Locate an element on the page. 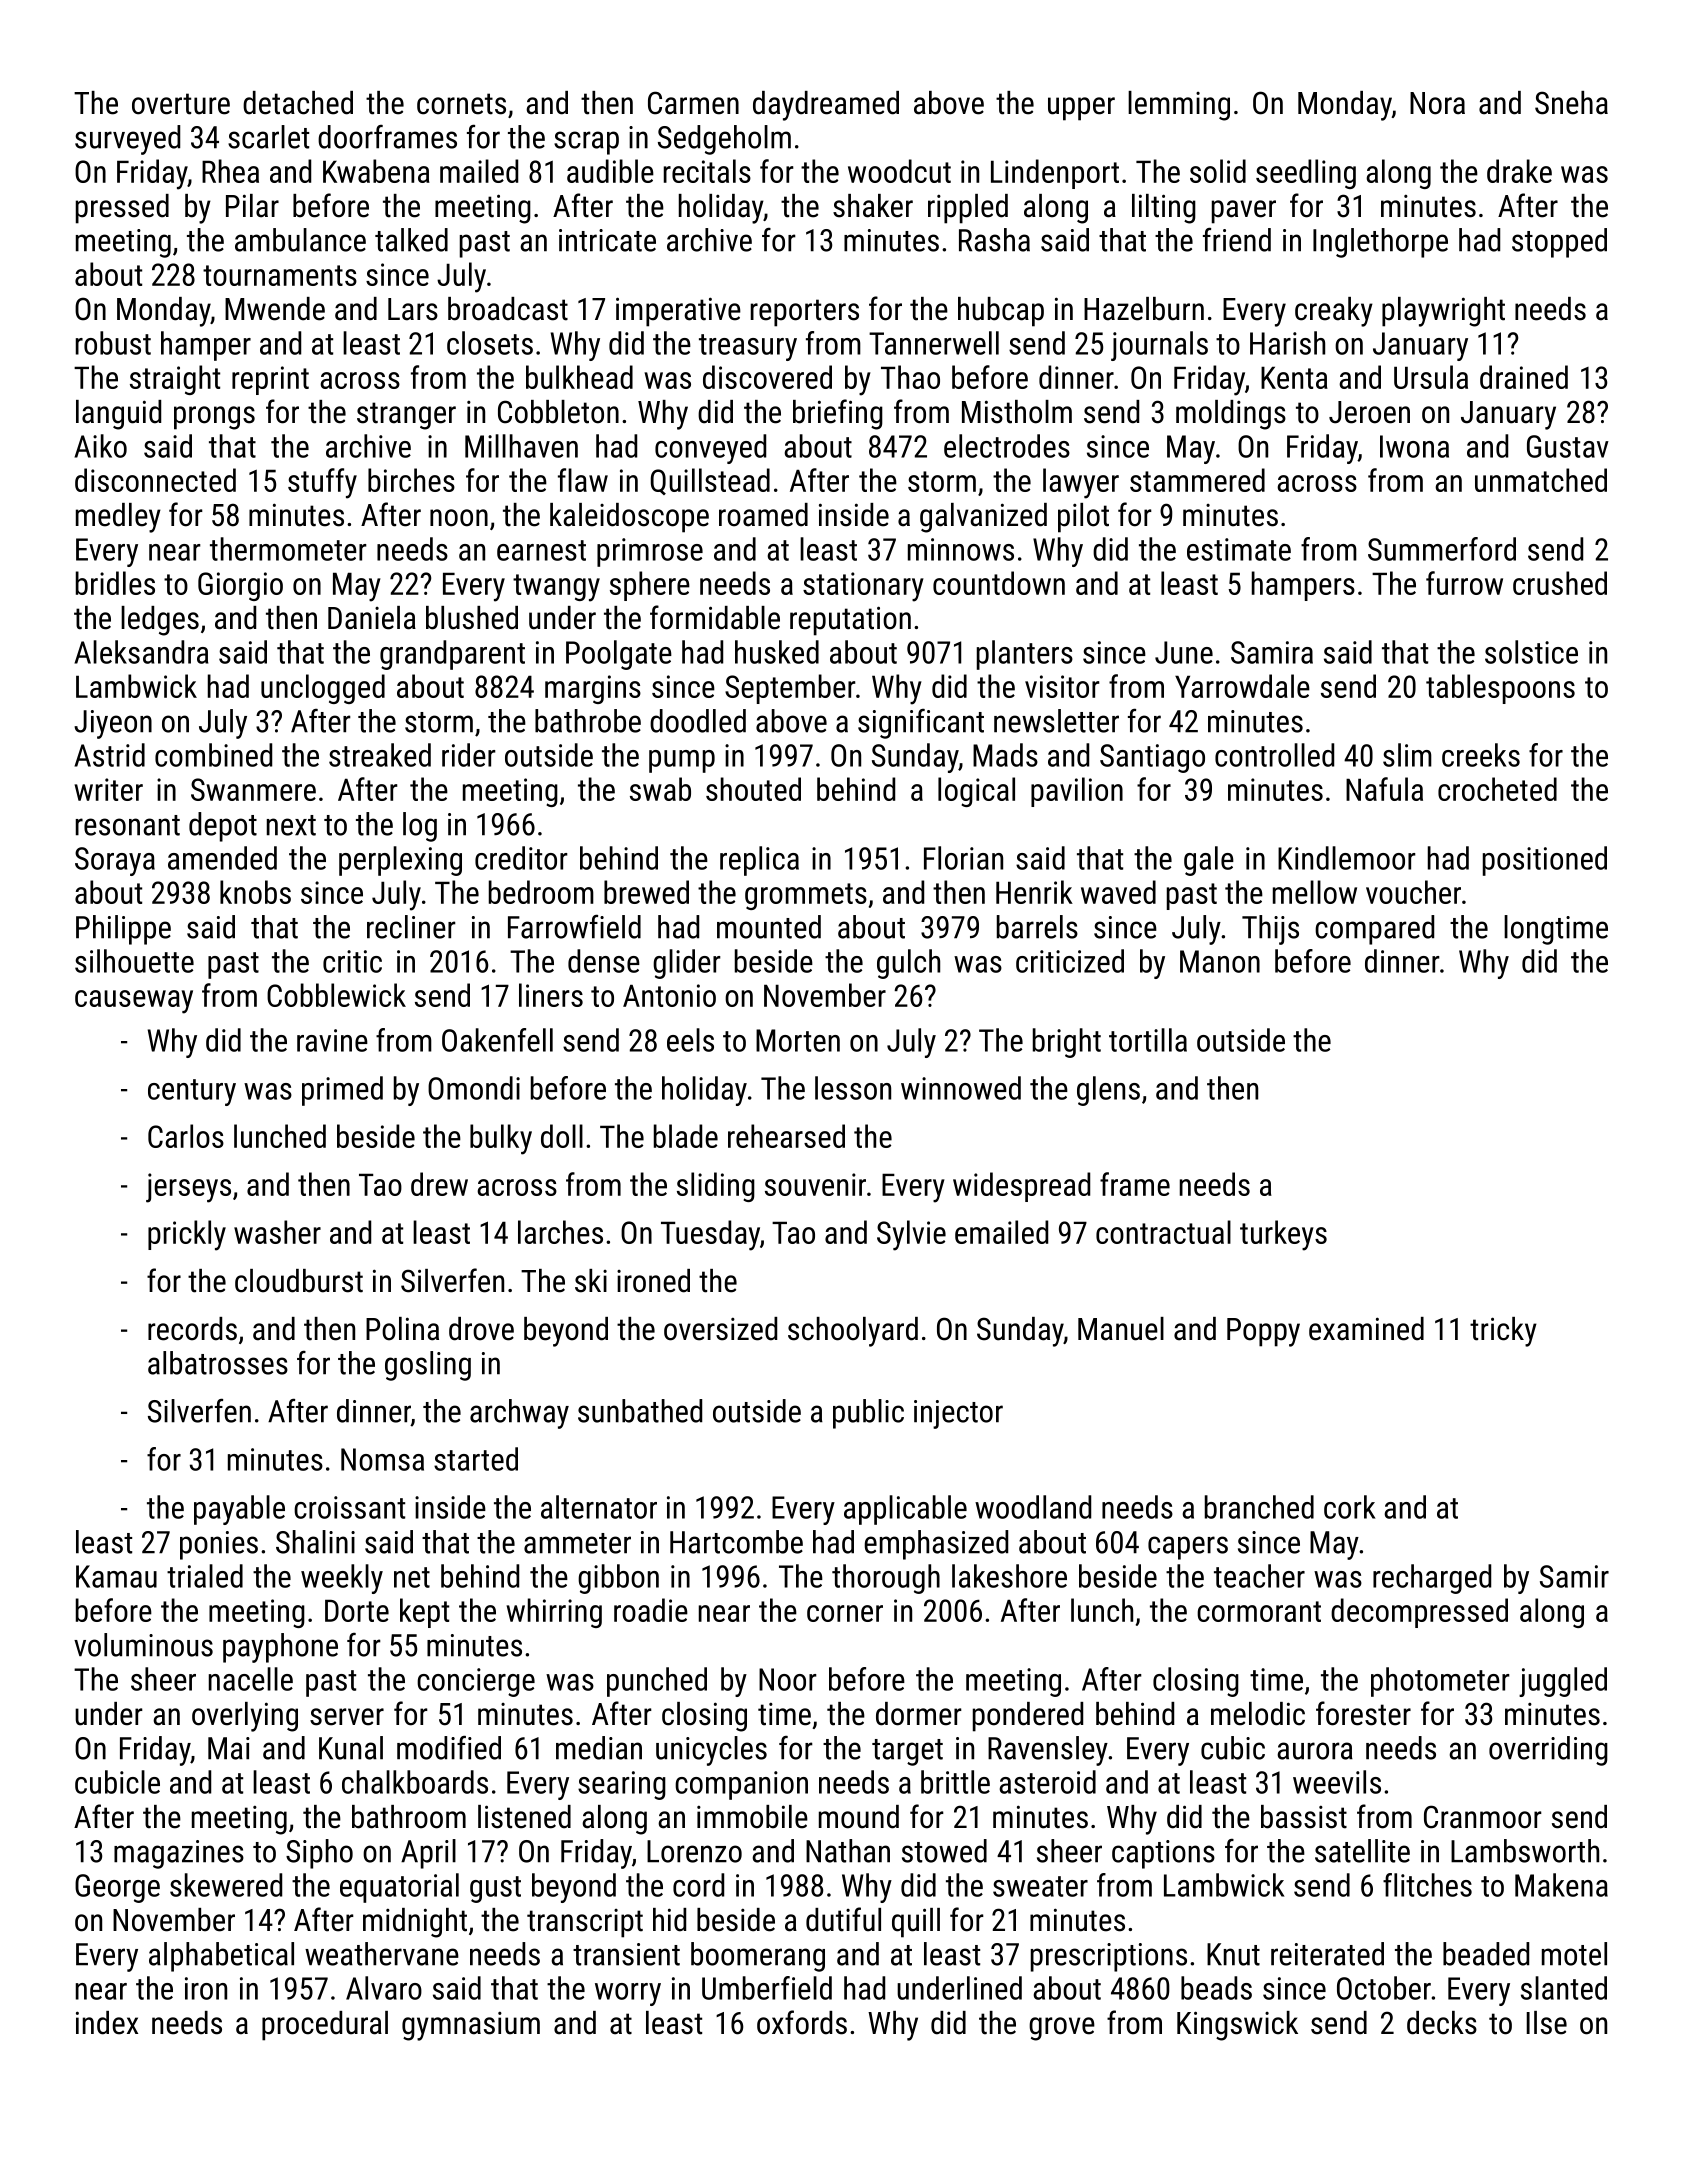 This document has height=2178, width=1683. tricky is located at coordinates (1503, 1332).
